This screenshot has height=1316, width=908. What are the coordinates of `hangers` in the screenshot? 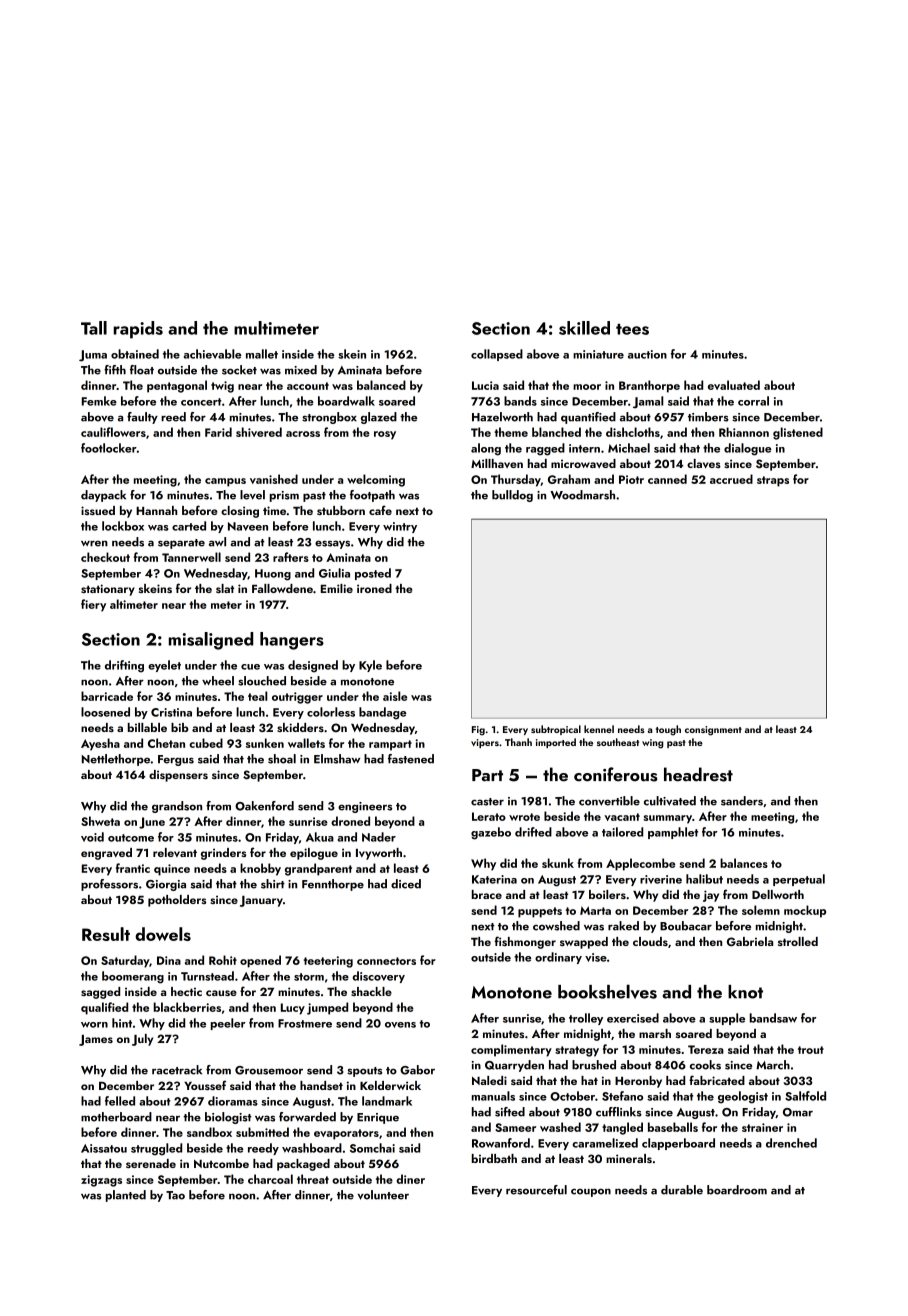 It's located at (292, 641).
